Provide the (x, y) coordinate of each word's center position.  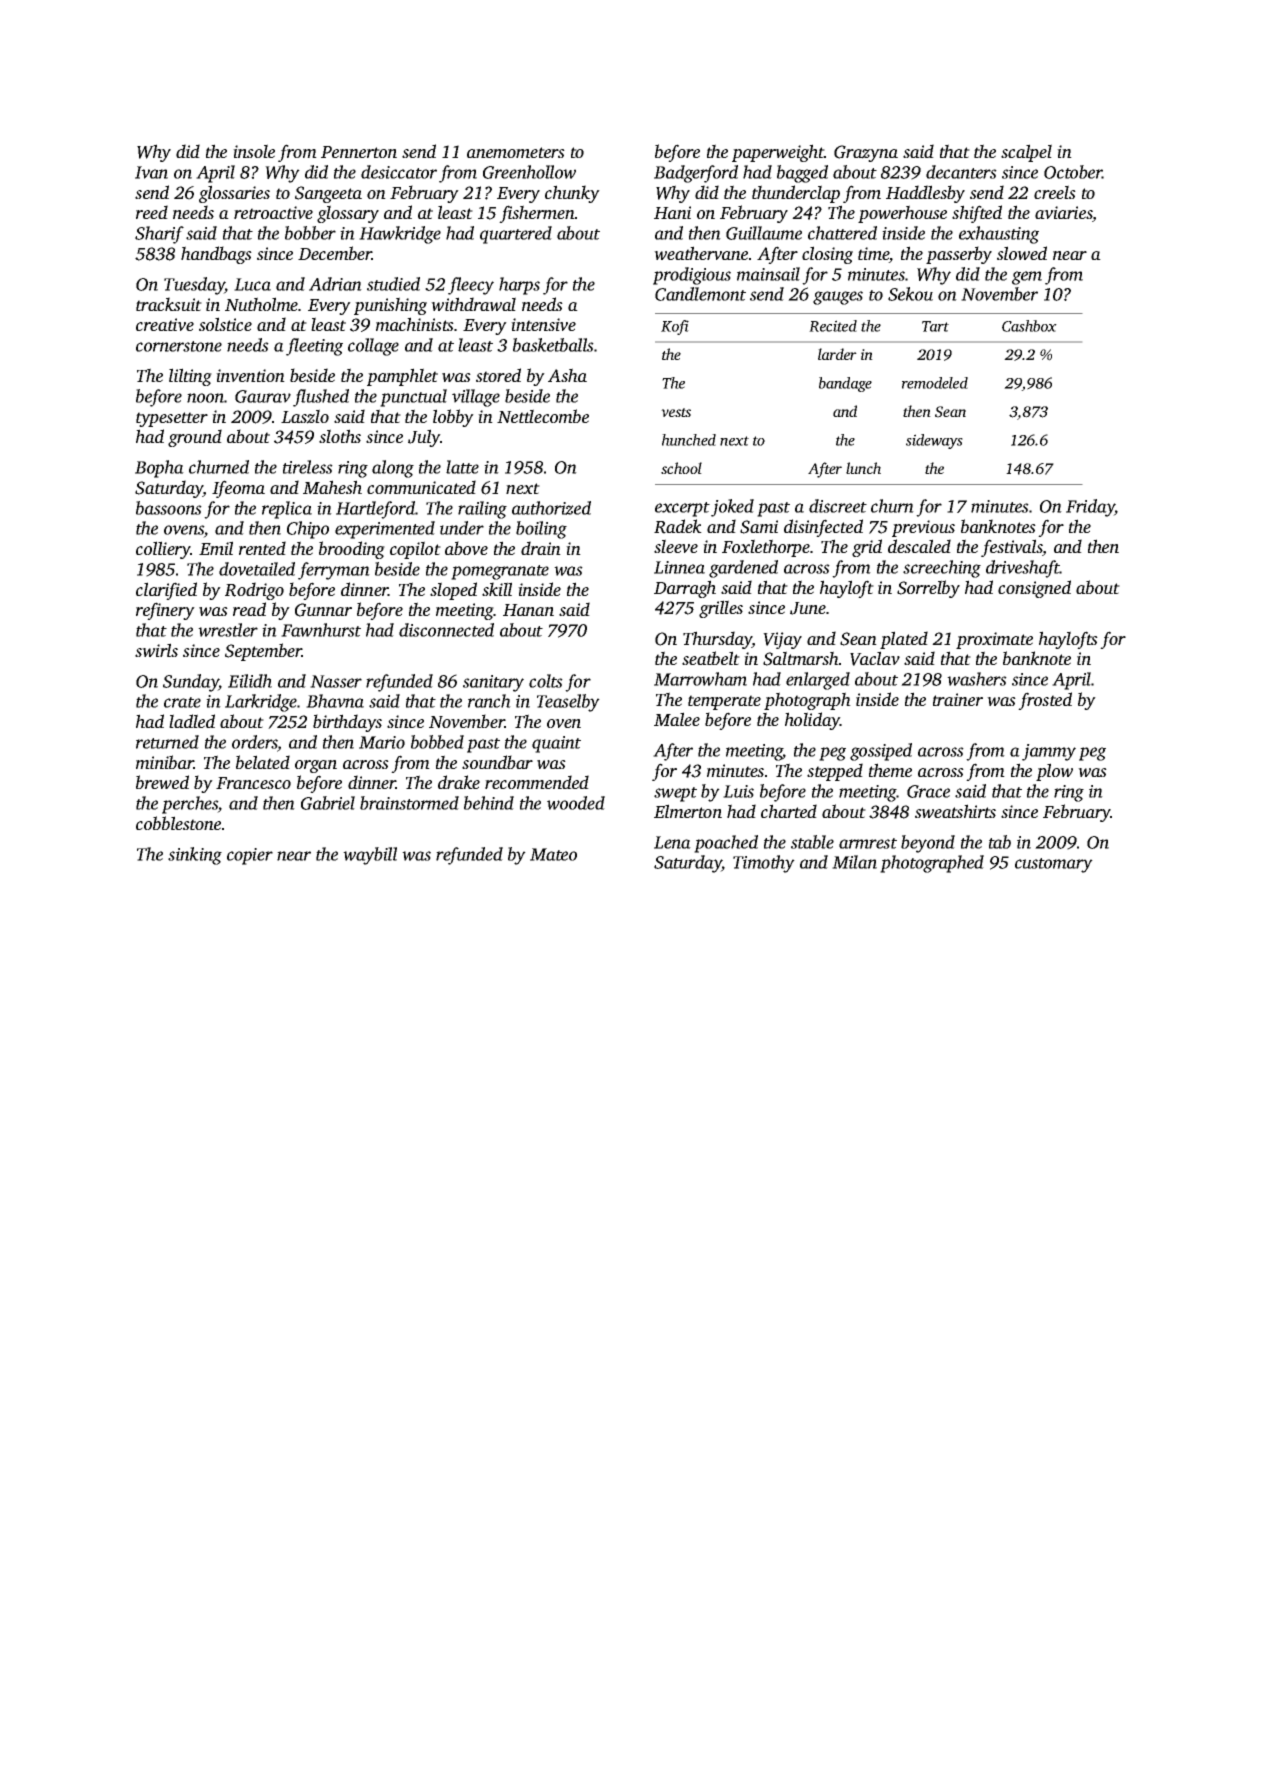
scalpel (1026, 153)
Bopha (159, 469)
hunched (689, 440)
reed (152, 212)
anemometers (516, 152)
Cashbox (1029, 326)
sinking (195, 856)
